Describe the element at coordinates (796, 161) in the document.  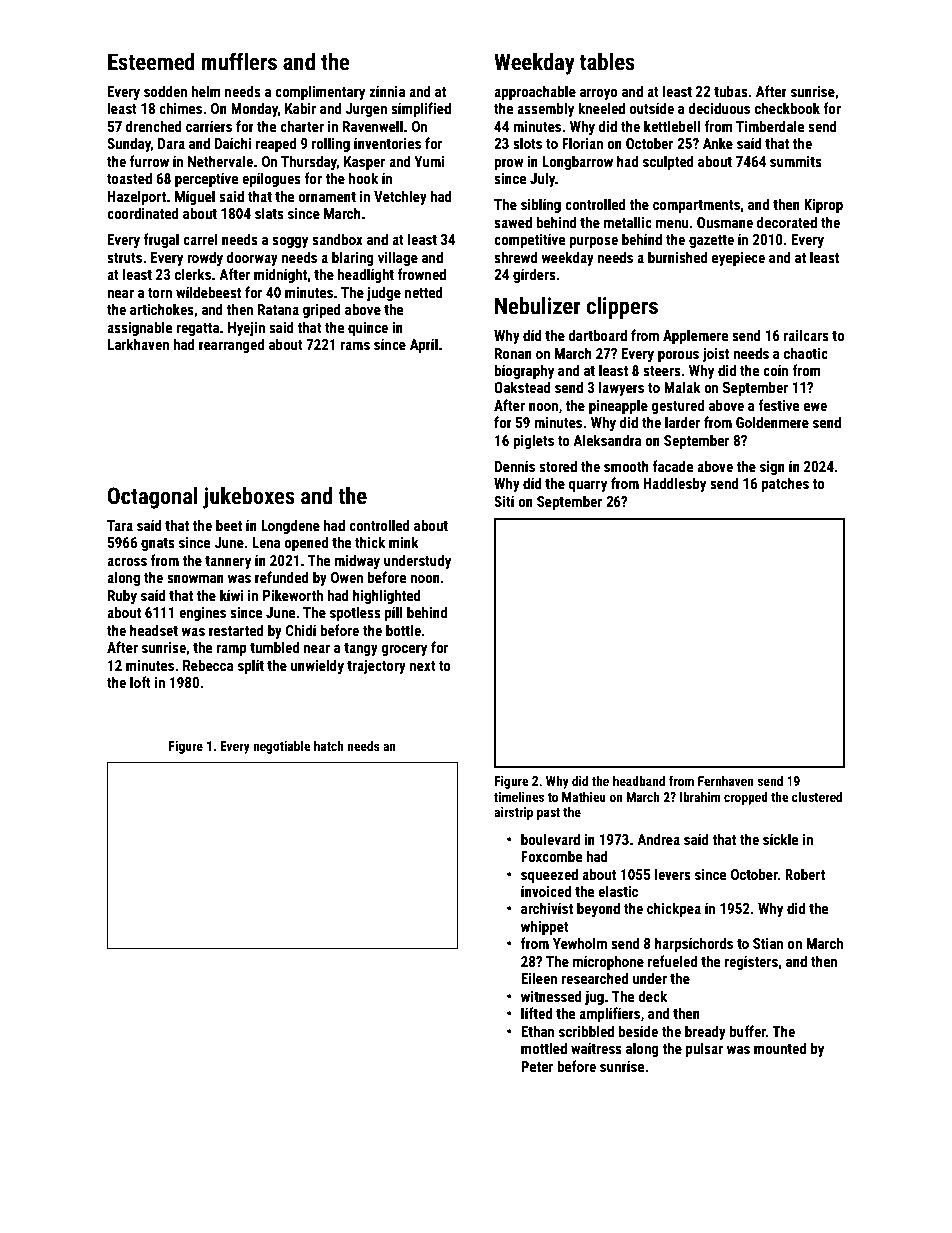
I see `summits` at that location.
